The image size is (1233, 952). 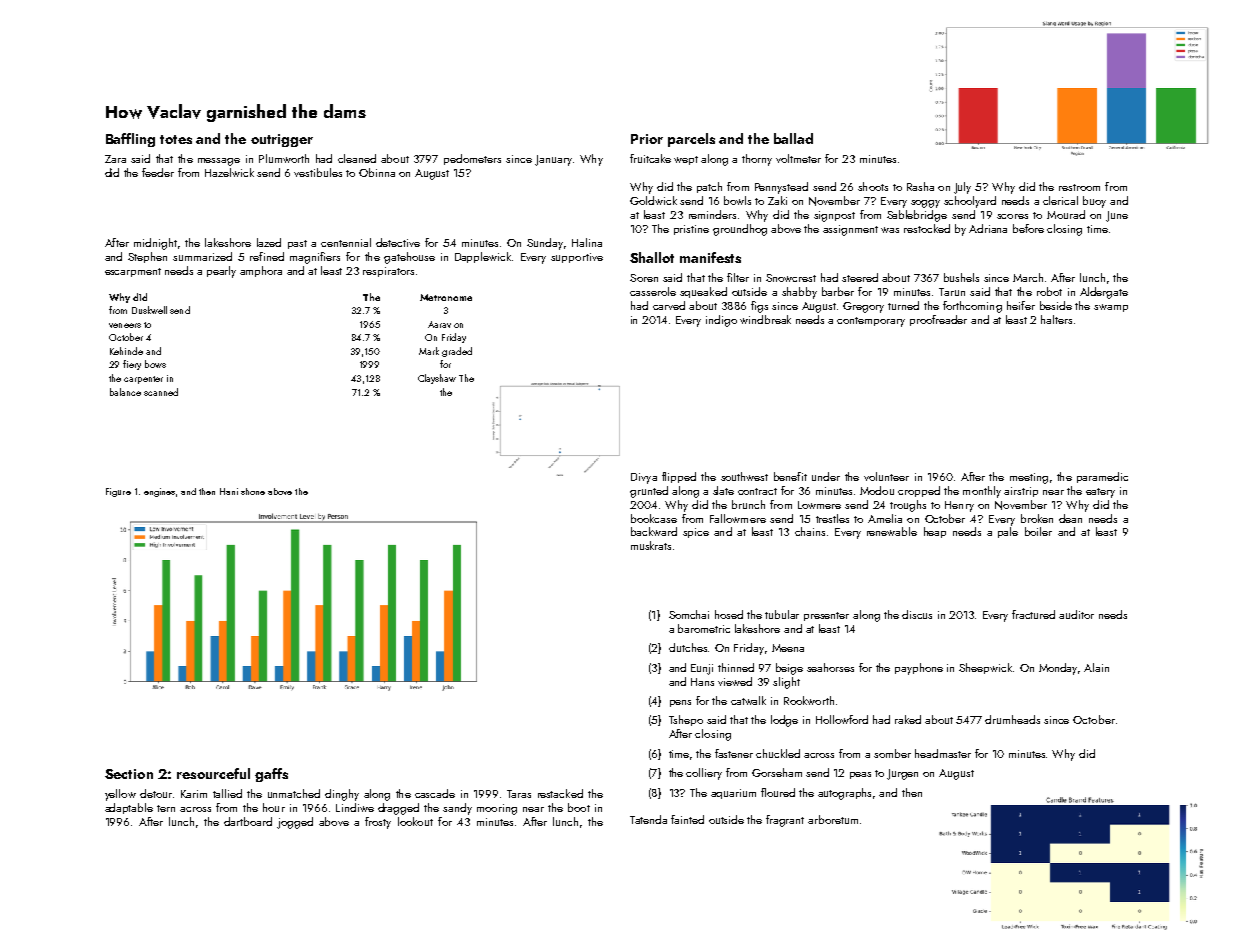 What do you see at coordinates (202, 256) in the screenshot?
I see `summarized` at bounding box center [202, 256].
